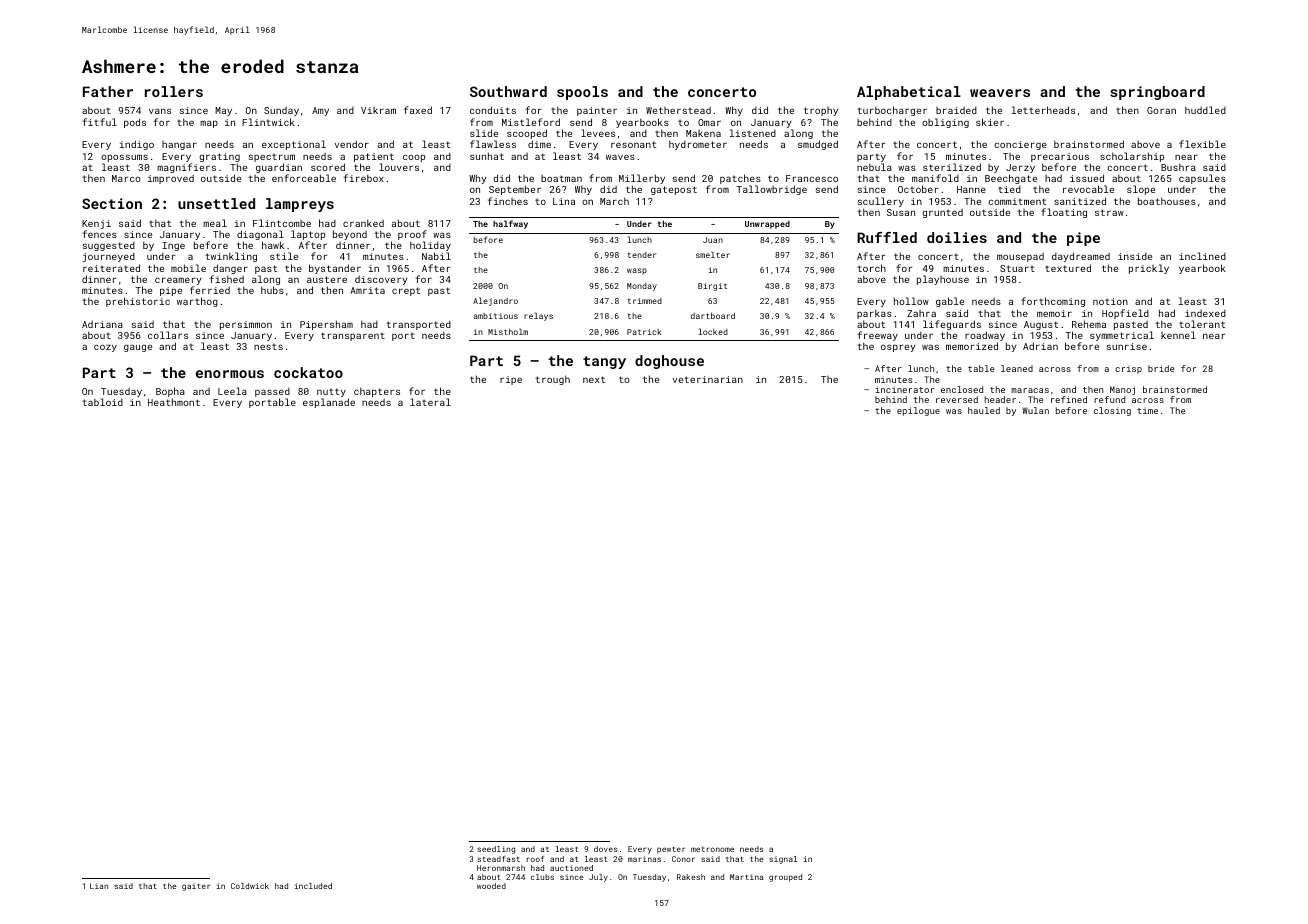 The width and height of the document is (1308, 924). What do you see at coordinates (783, 860) in the document?
I see `signal` at bounding box center [783, 860].
